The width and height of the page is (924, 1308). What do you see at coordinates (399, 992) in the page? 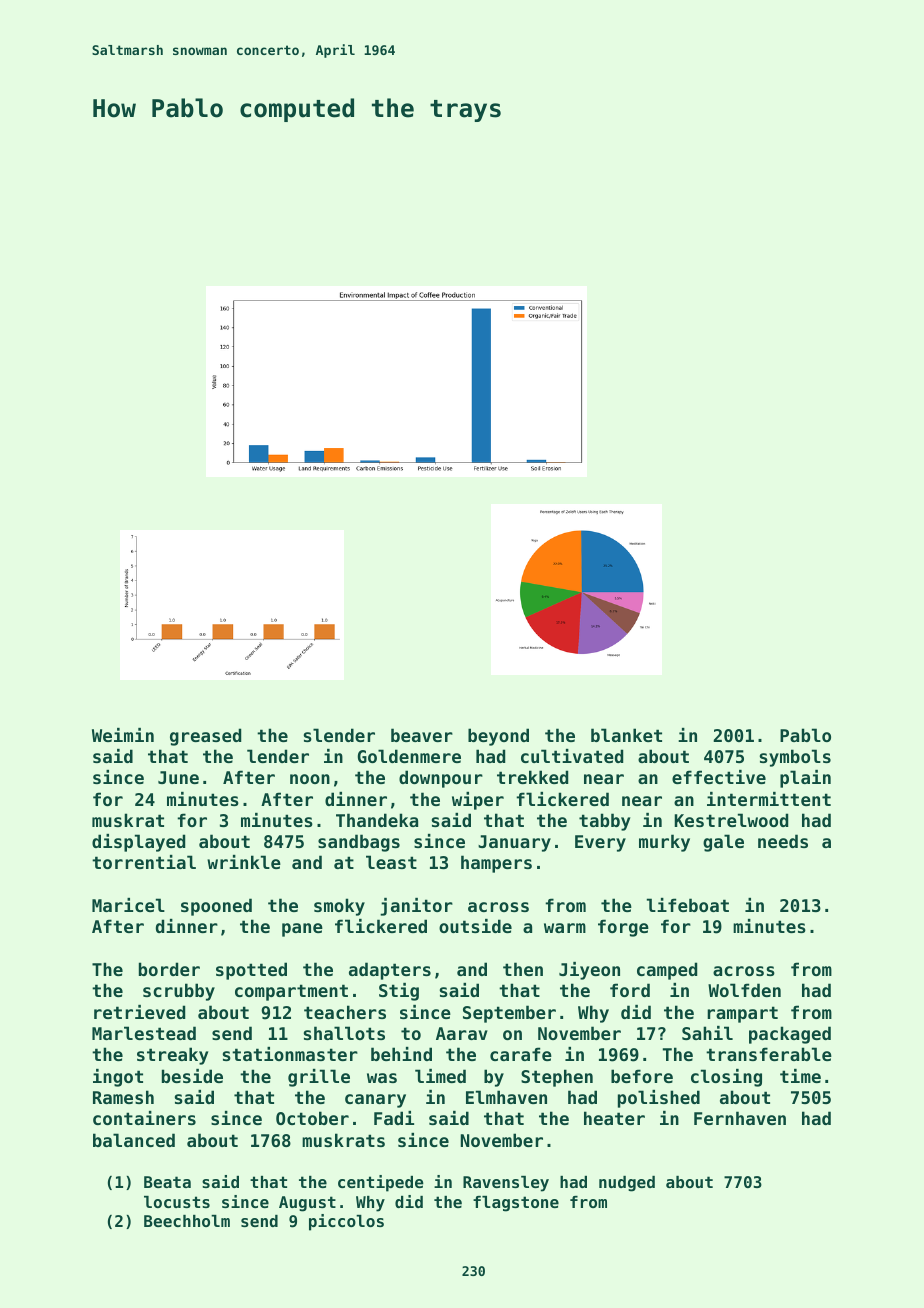
I see `Stig` at bounding box center [399, 992].
